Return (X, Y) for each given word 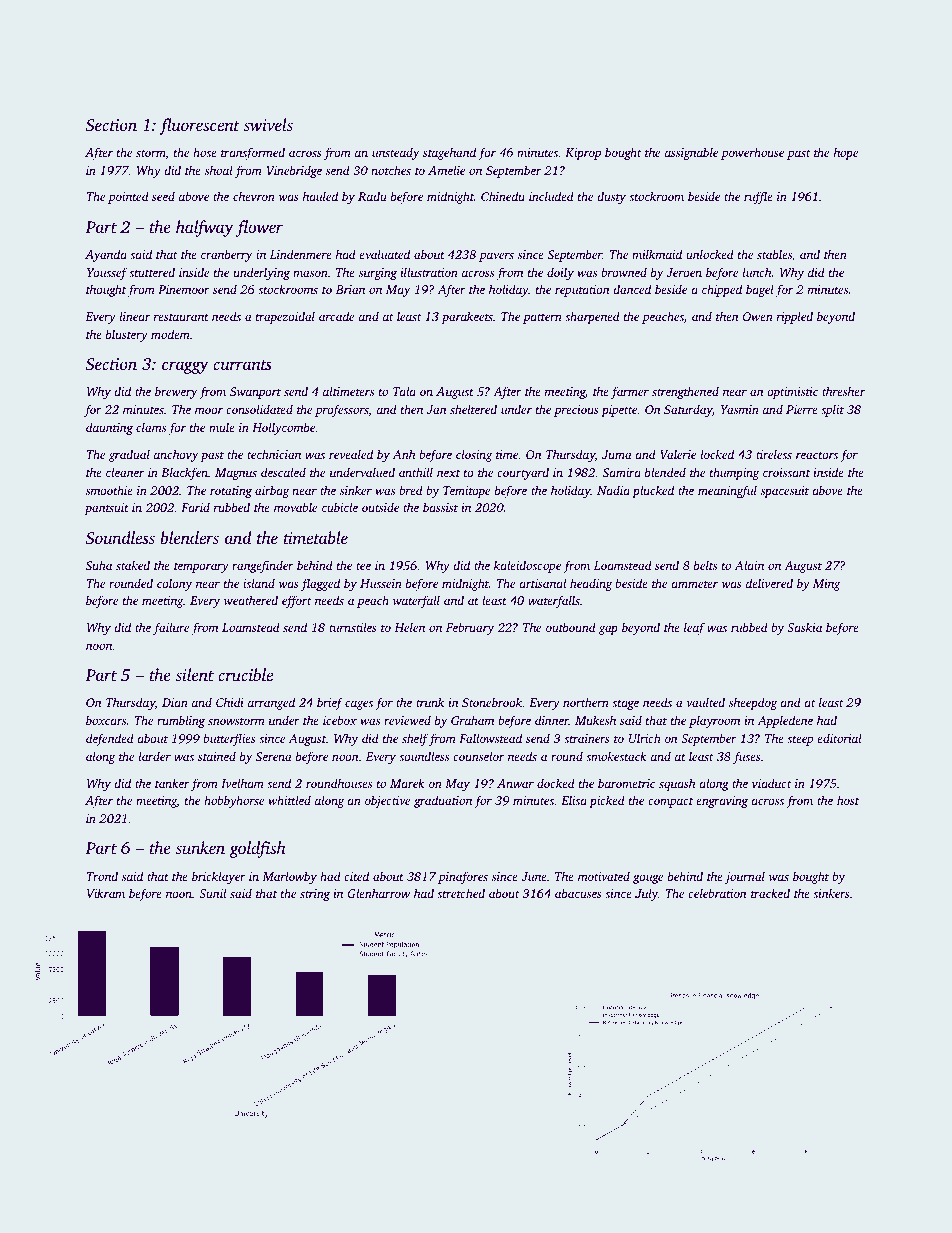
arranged (271, 703)
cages (359, 705)
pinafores (463, 877)
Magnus (236, 474)
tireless (774, 454)
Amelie (446, 170)
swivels (268, 124)
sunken (200, 847)
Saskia (804, 627)
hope (846, 153)
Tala (404, 391)
